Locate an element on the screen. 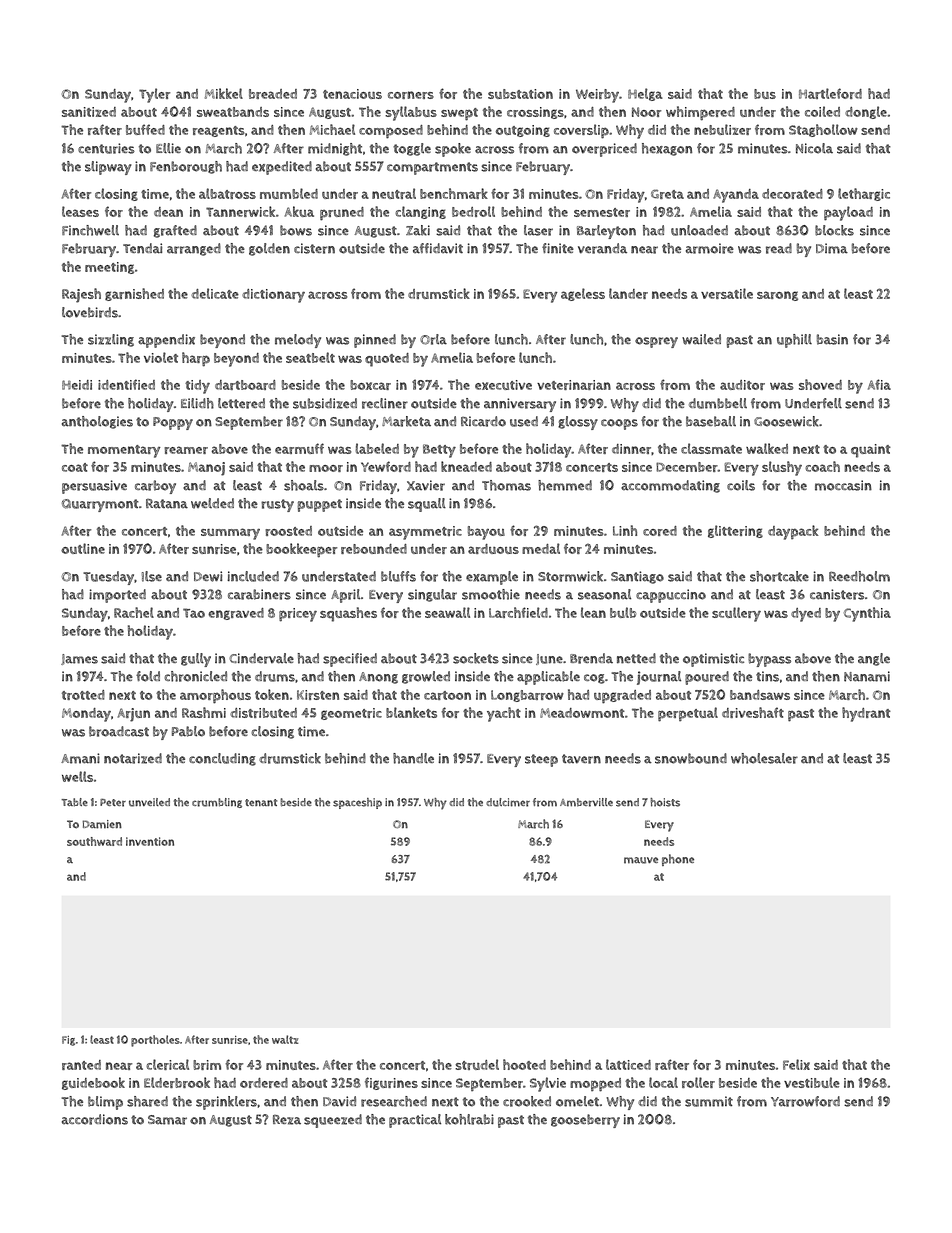 The image size is (952, 1233). brim is located at coordinates (207, 1065).
